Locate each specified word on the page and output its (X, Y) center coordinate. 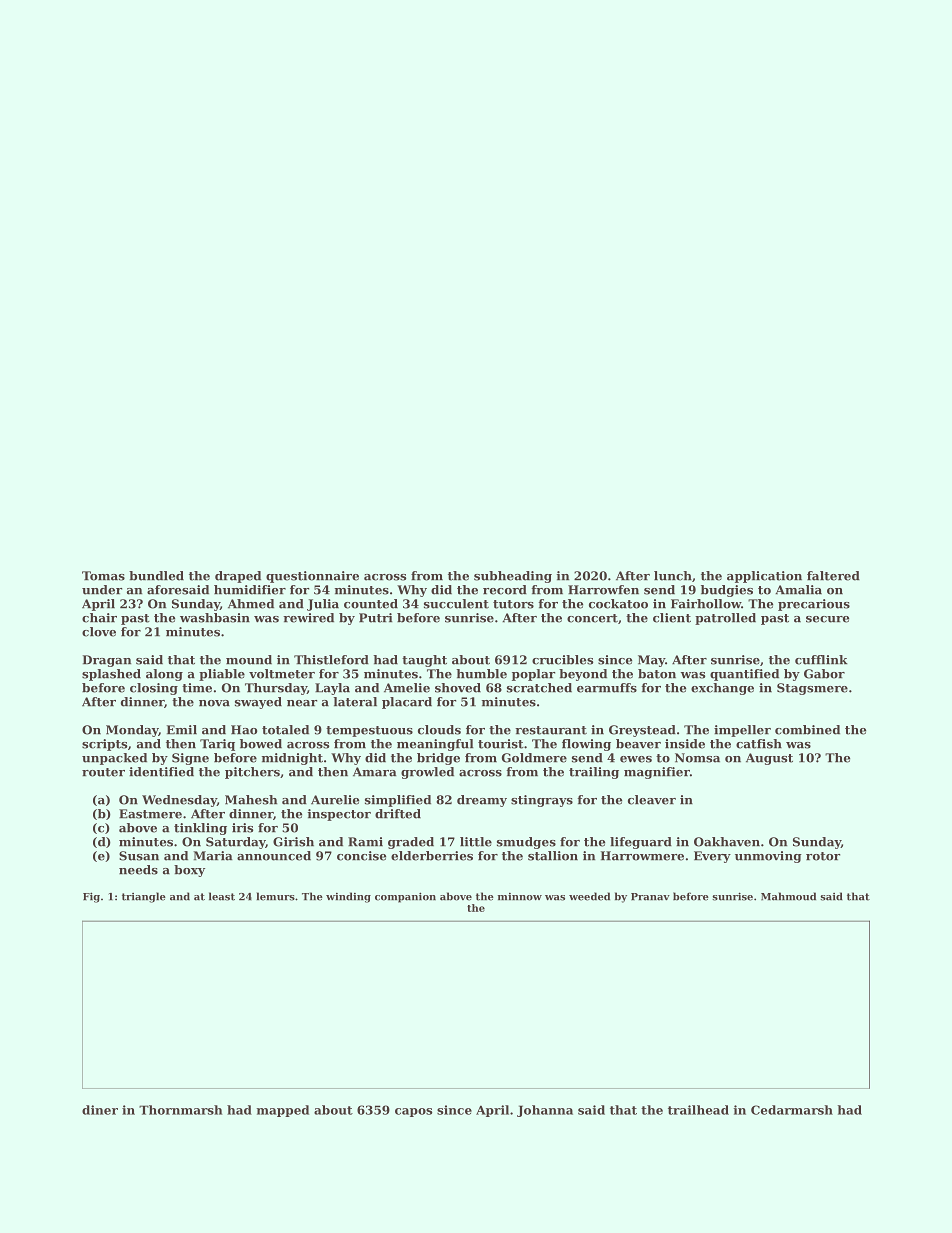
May (651, 661)
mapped (283, 1111)
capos (413, 1112)
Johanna (545, 1111)
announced (274, 856)
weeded (589, 896)
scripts (104, 745)
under (102, 590)
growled (427, 773)
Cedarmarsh (792, 1110)
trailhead (698, 1110)
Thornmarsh (180, 1110)
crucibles (562, 660)
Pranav (650, 897)
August (769, 759)
